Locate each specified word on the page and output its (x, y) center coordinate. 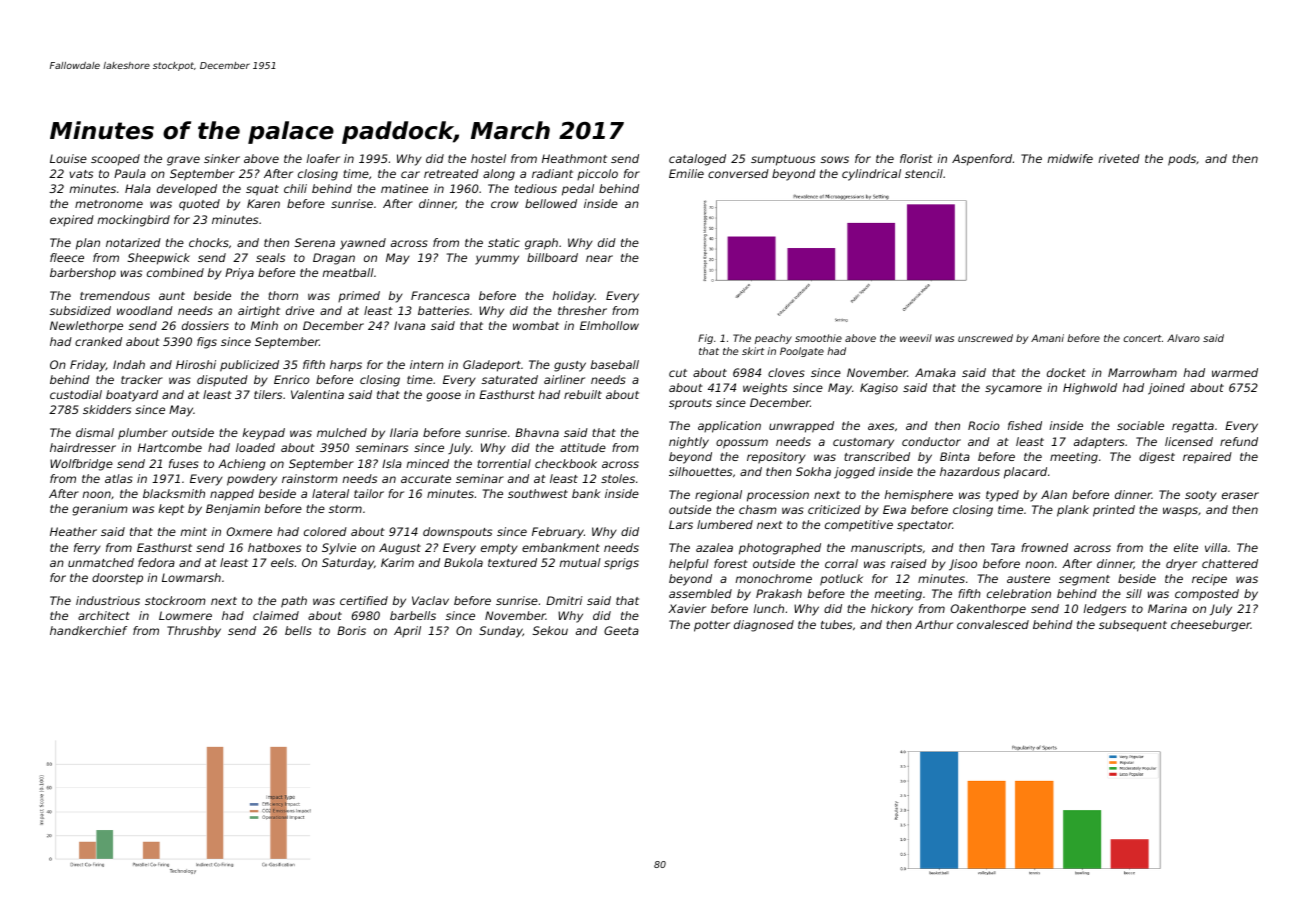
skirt (753, 351)
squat (262, 190)
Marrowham (1142, 372)
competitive (859, 526)
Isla (392, 463)
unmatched (101, 562)
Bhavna (537, 432)
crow (504, 204)
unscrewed (985, 338)
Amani (1047, 338)
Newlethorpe (86, 327)
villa (1216, 547)
